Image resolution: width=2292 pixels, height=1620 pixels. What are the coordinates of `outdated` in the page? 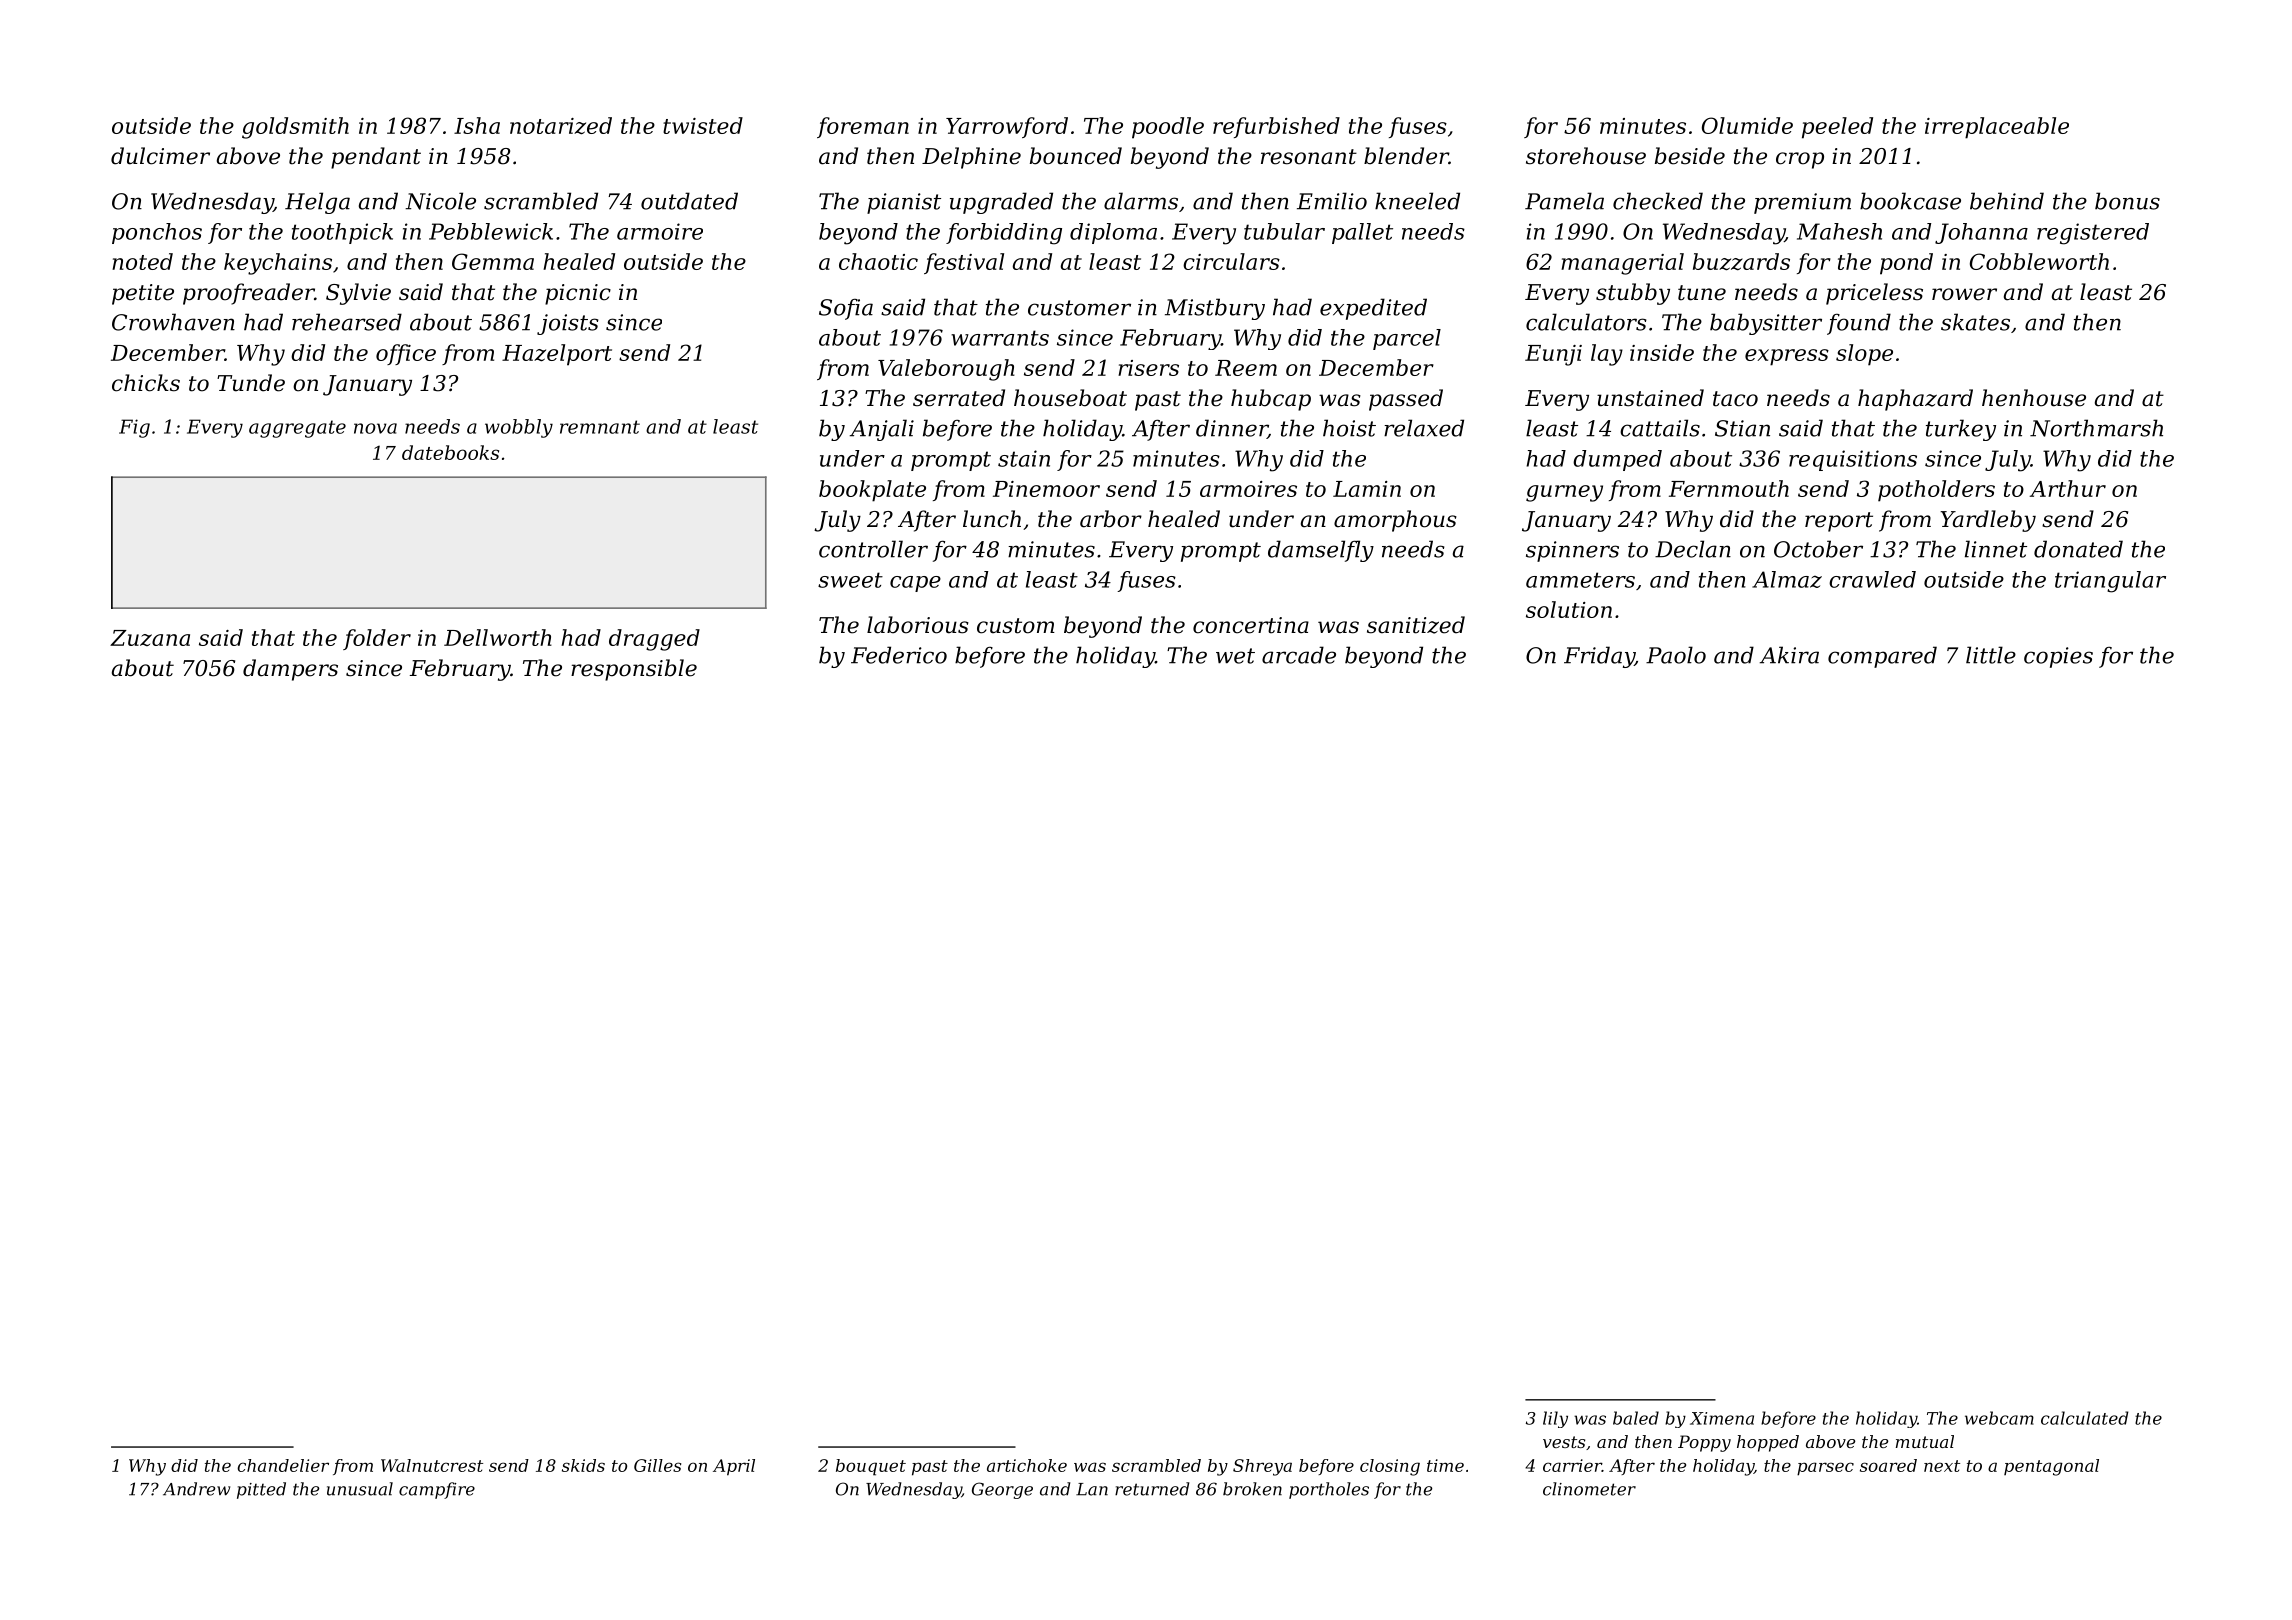 It's located at (689, 201).
